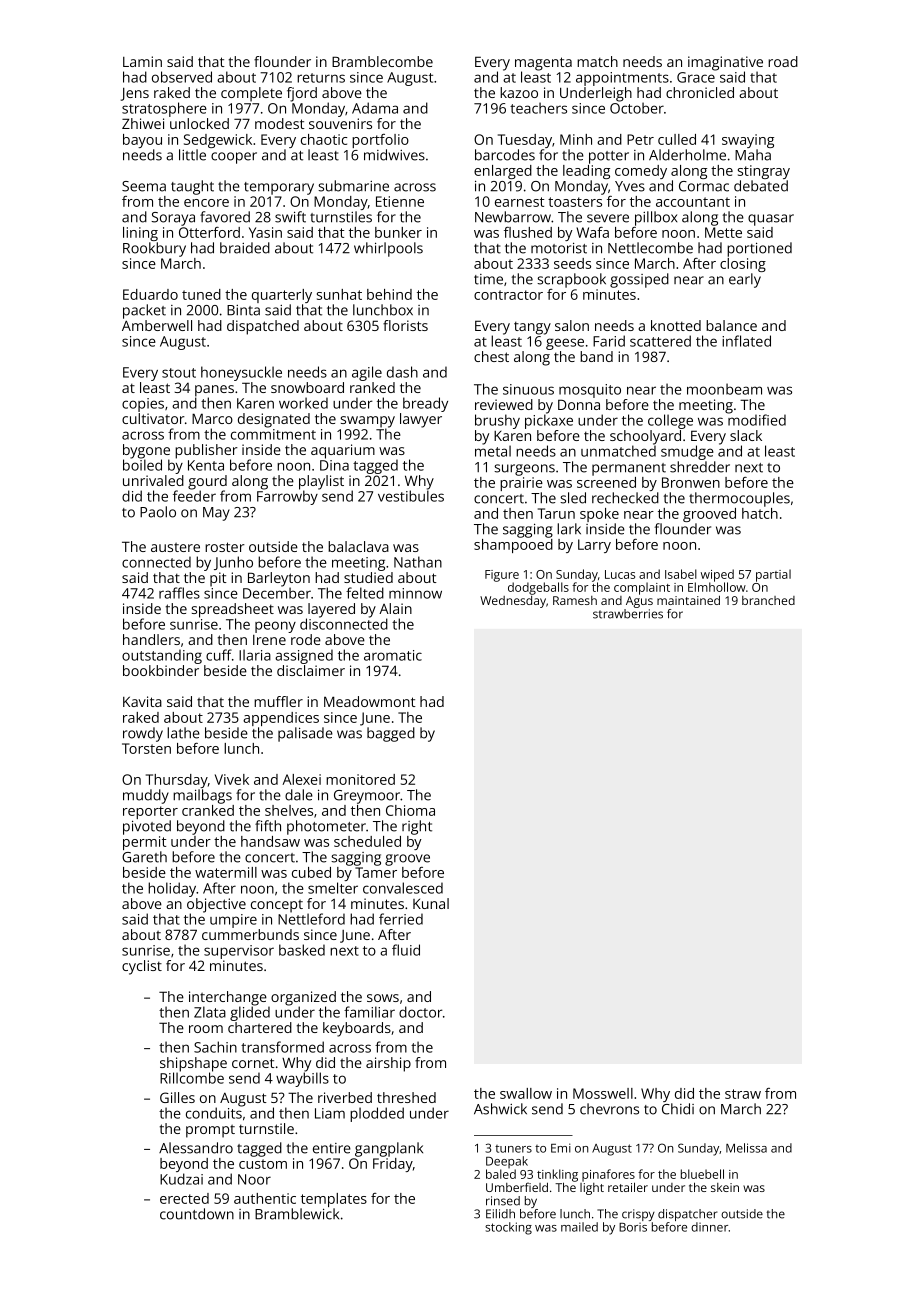 Image resolution: width=924 pixels, height=1308 pixels. What do you see at coordinates (175, 547) in the document?
I see `austere` at bounding box center [175, 547].
